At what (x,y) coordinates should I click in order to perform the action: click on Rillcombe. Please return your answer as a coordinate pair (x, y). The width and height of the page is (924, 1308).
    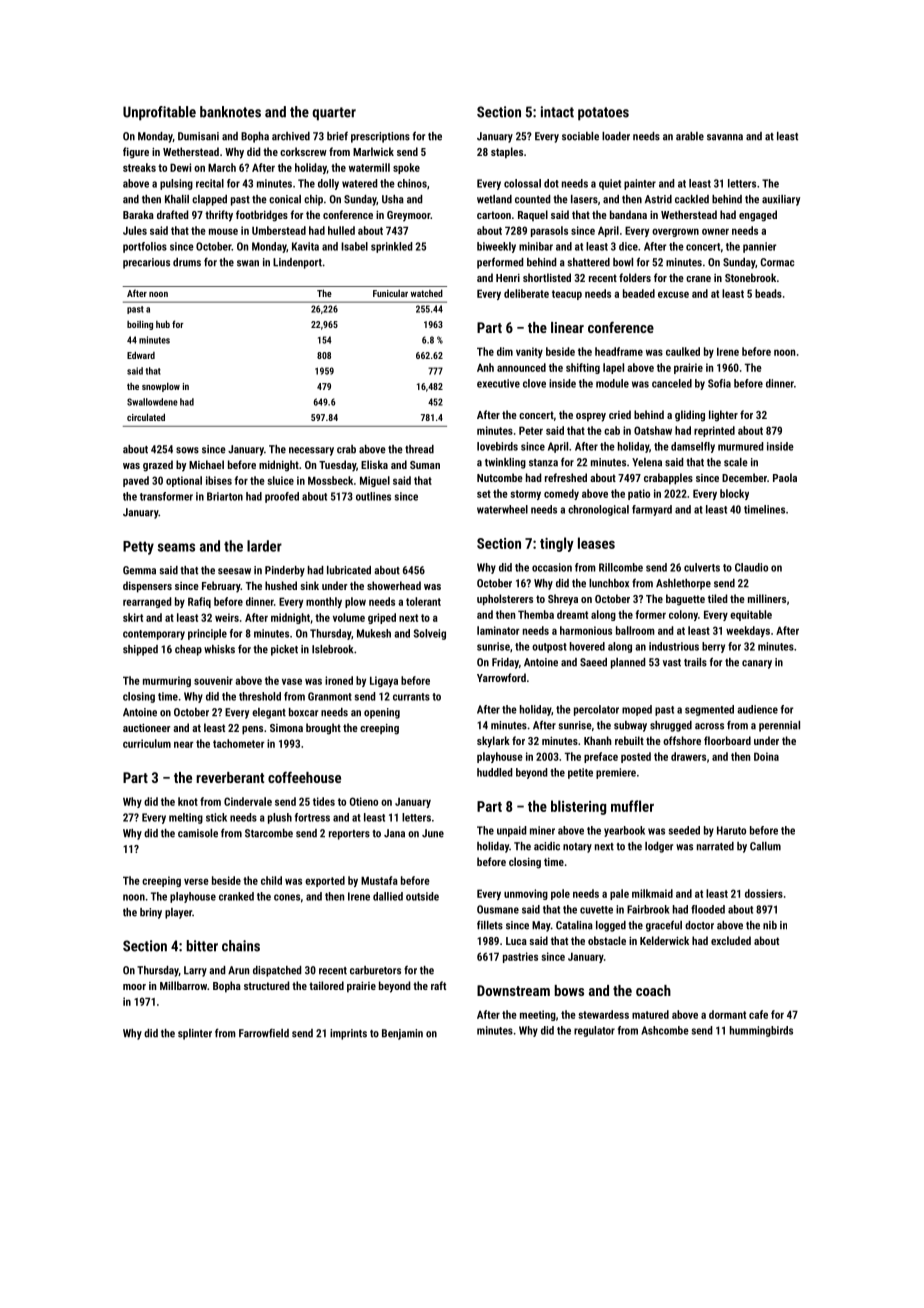
    Looking at the image, I should click on (621, 567).
